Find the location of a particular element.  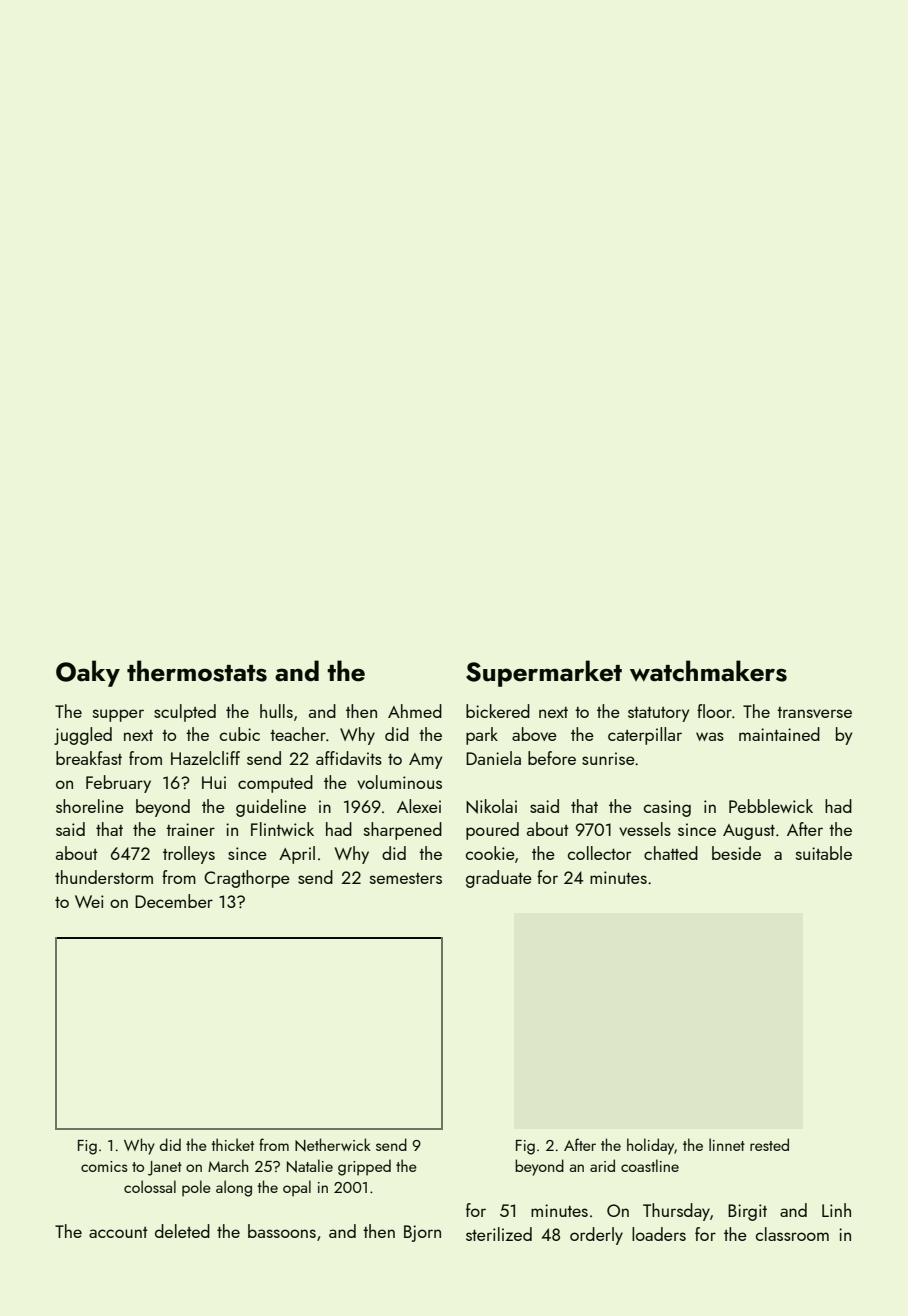

Amy is located at coordinates (425, 761).
